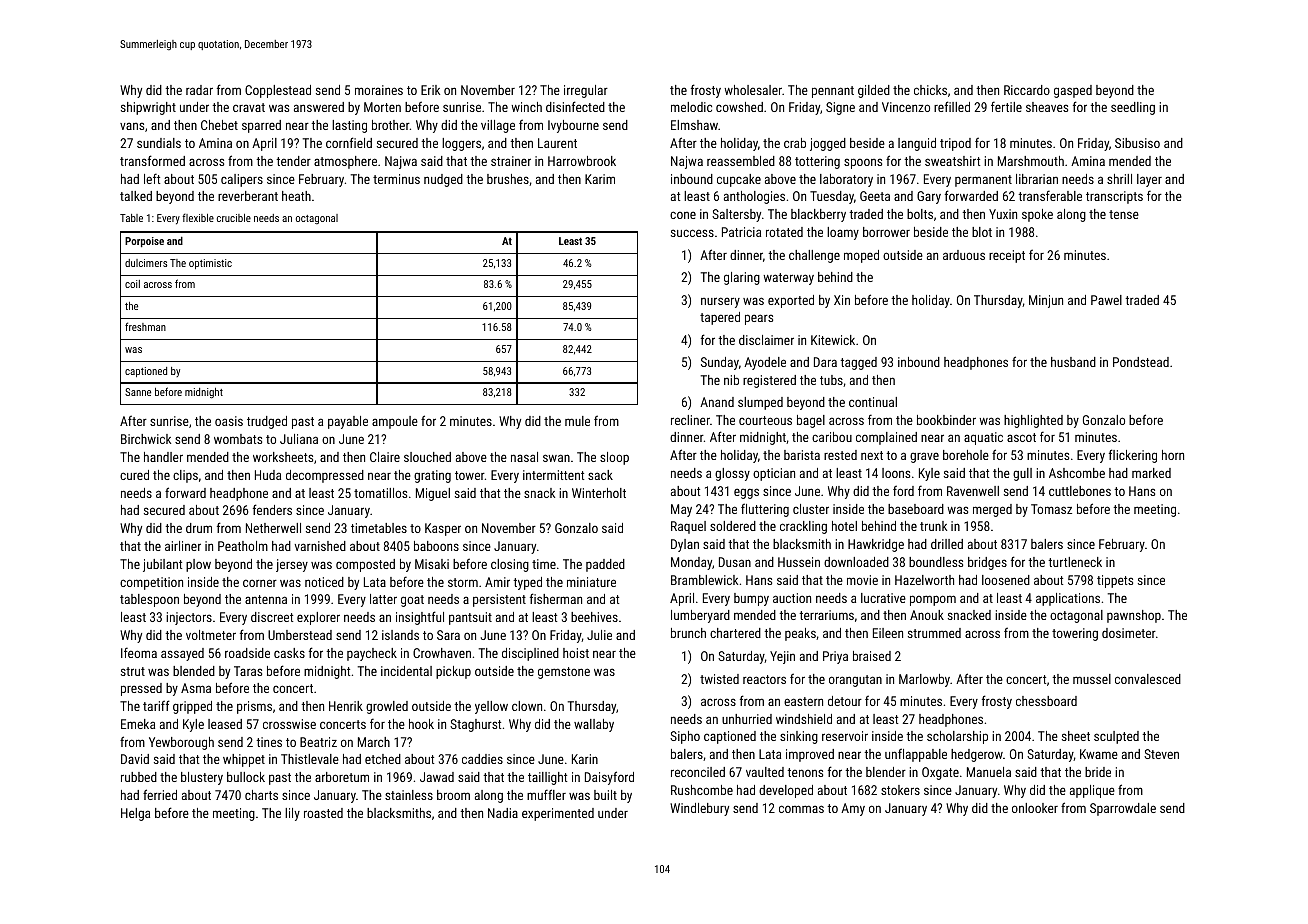 The image size is (1308, 924). I want to click on Ayodele, so click(765, 363).
